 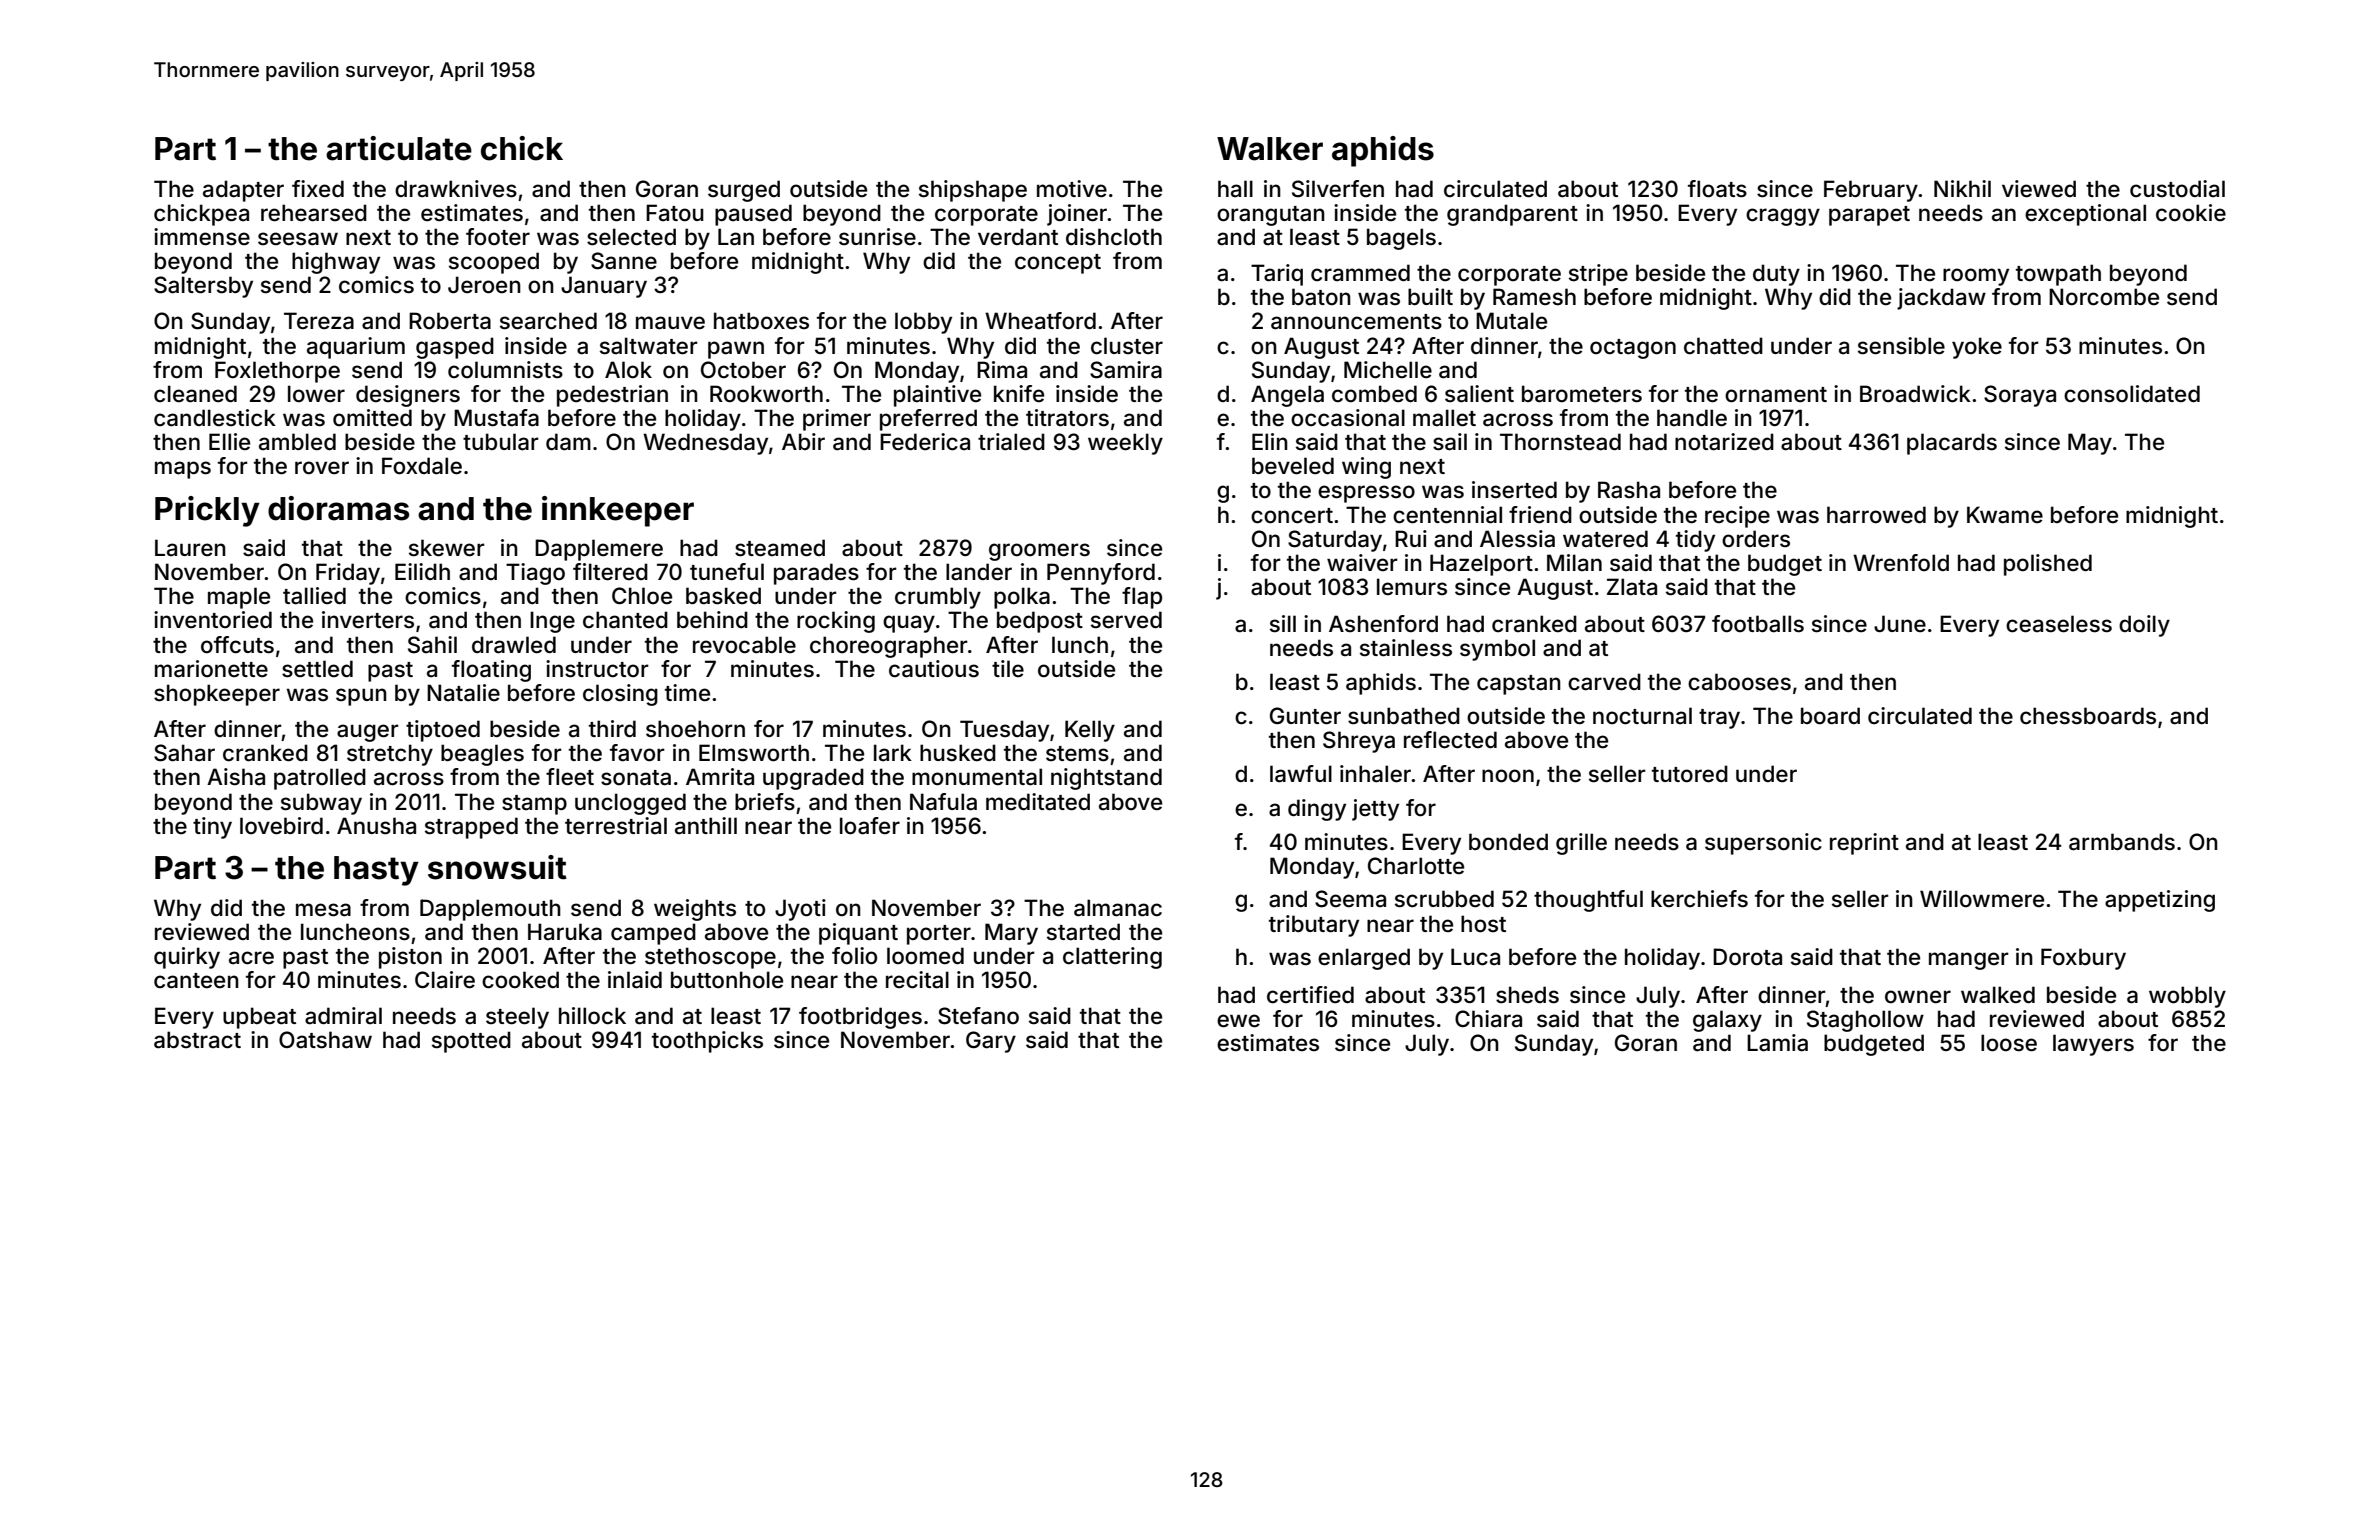 What do you see at coordinates (1350, 899) in the image?
I see `Seema` at bounding box center [1350, 899].
